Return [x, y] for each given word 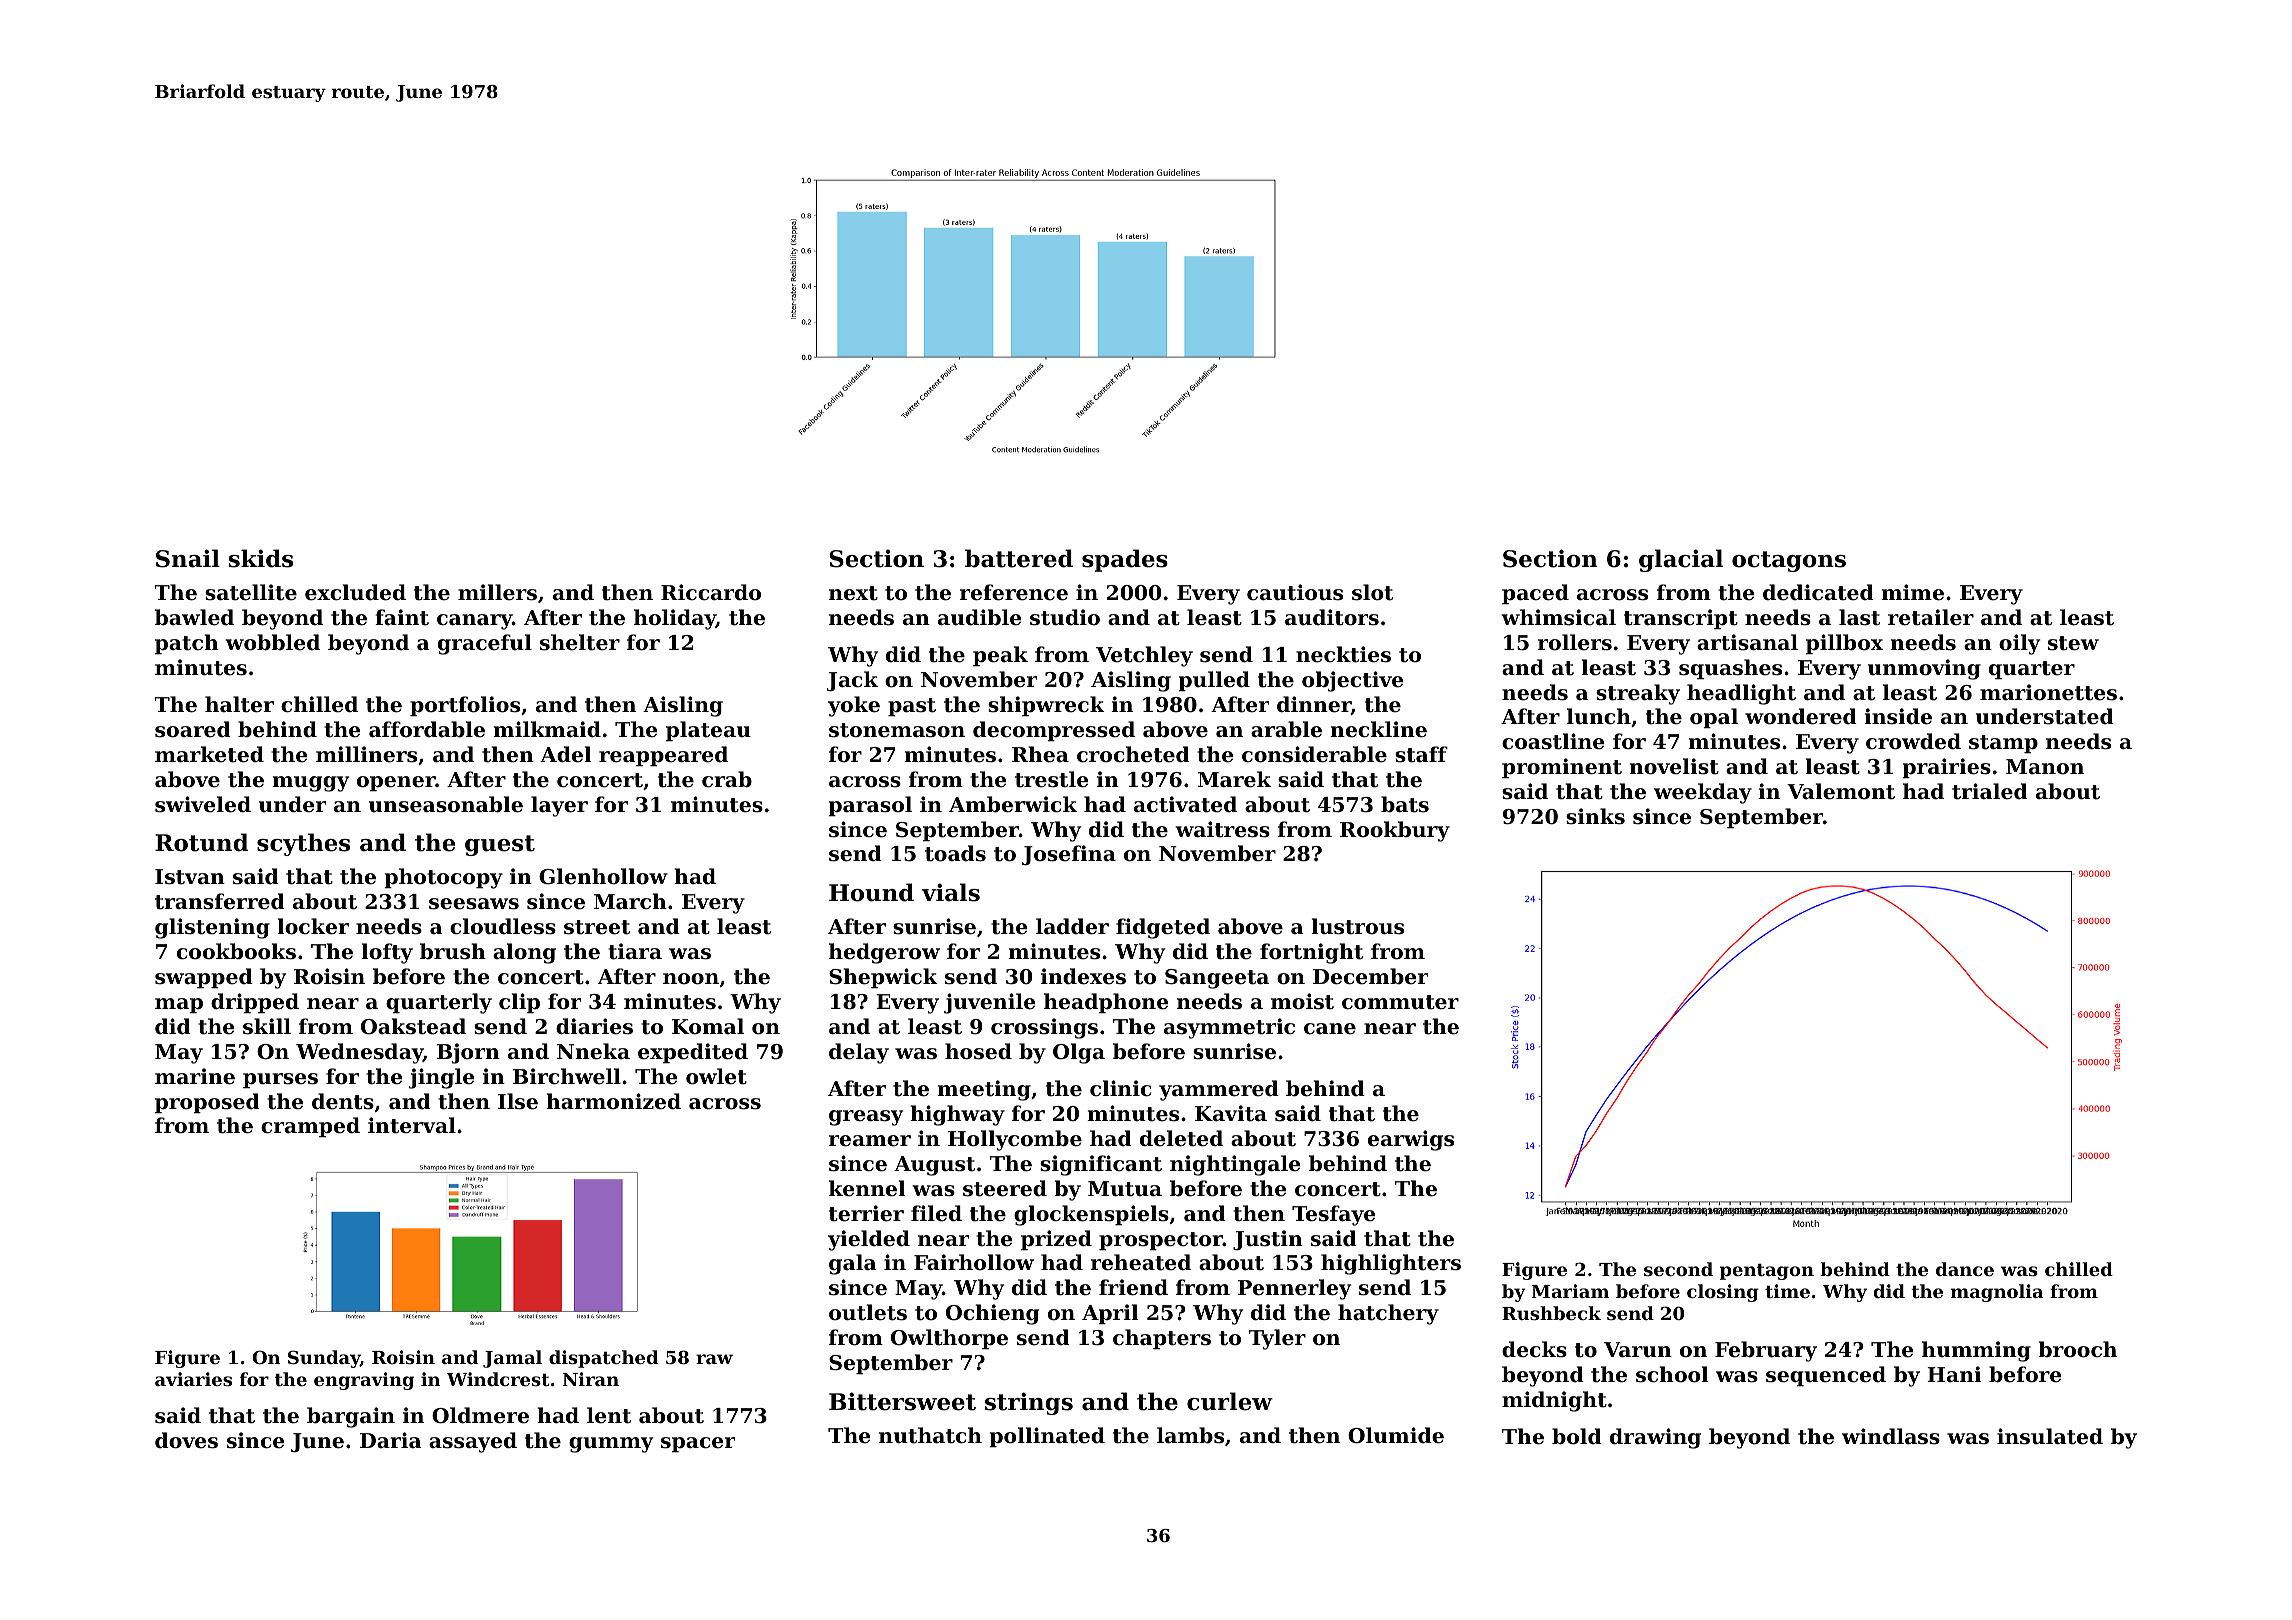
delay [859, 1053]
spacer [698, 1444]
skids [261, 558]
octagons [1789, 561]
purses [280, 1080]
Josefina [1069, 855]
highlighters [1391, 1264]
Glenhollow [603, 876]
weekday [1703, 793]
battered [1019, 558]
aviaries [193, 1379]
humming [1976, 1351]
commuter [1400, 1002]
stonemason [897, 730]
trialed [1990, 791]
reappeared [663, 756]
